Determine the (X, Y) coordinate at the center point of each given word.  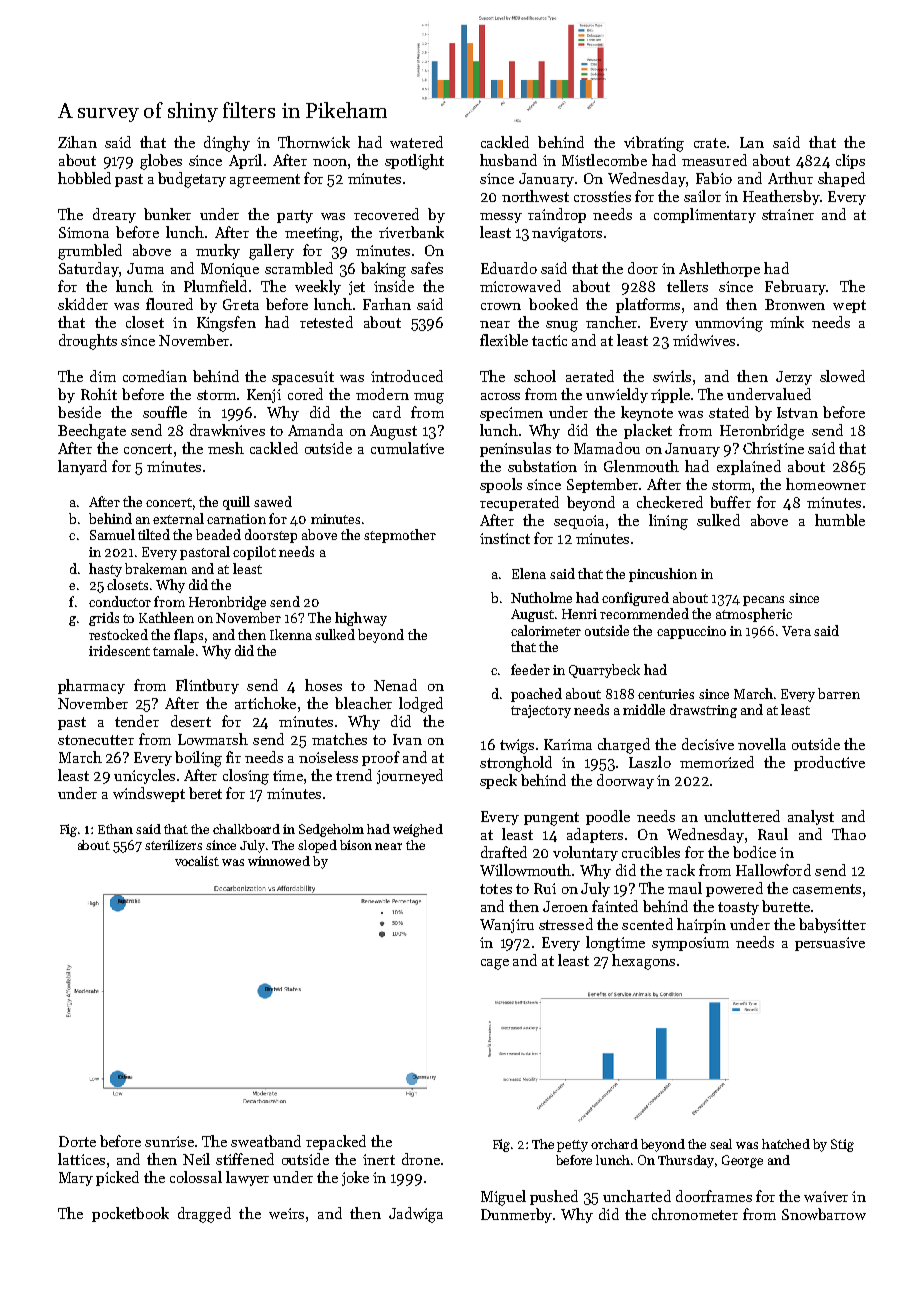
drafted (504, 852)
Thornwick (314, 142)
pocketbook (130, 1214)
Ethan (115, 829)
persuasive (830, 944)
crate (710, 143)
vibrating (654, 144)
